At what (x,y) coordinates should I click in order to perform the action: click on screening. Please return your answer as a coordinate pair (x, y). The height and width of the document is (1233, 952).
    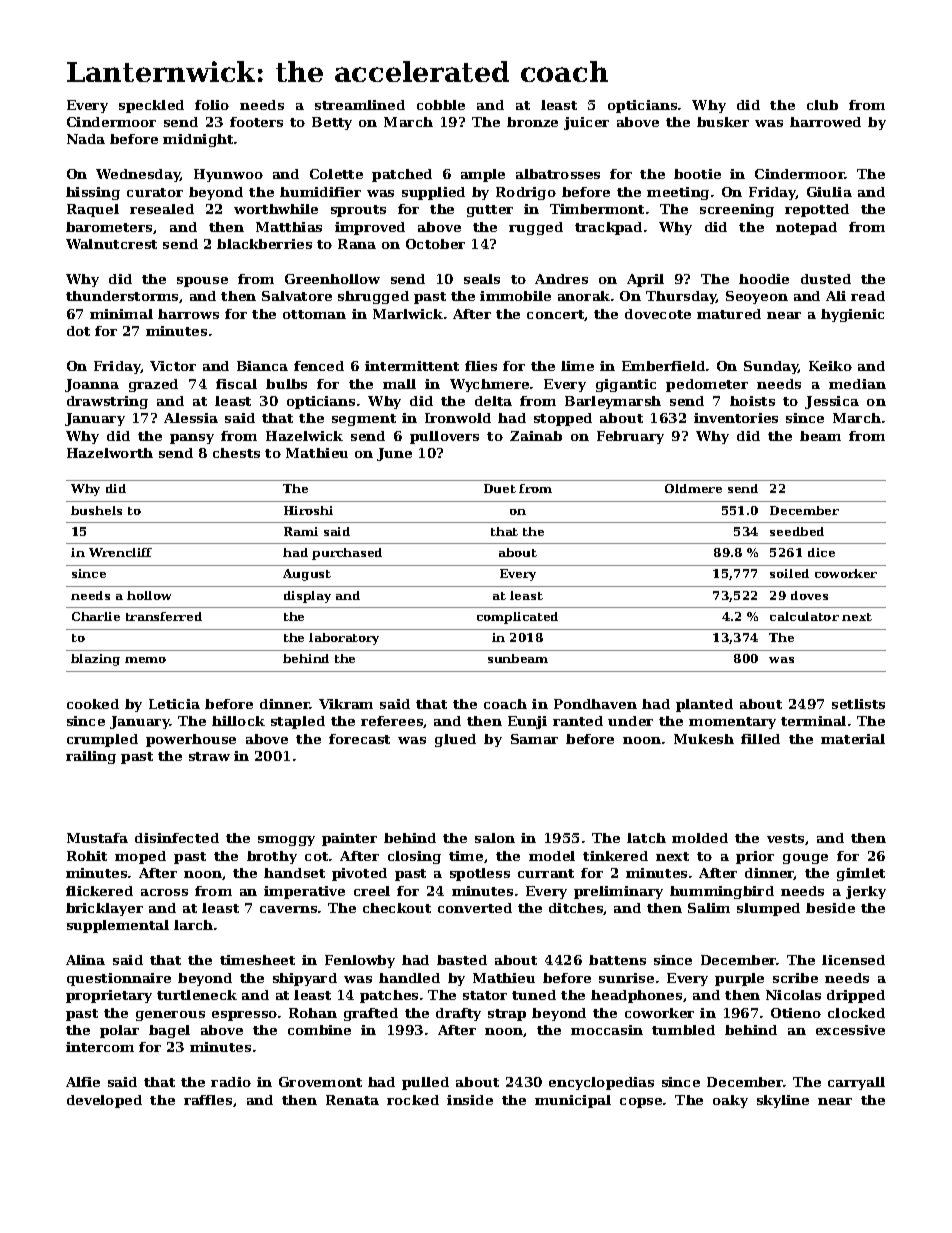
    Looking at the image, I should click on (737, 210).
